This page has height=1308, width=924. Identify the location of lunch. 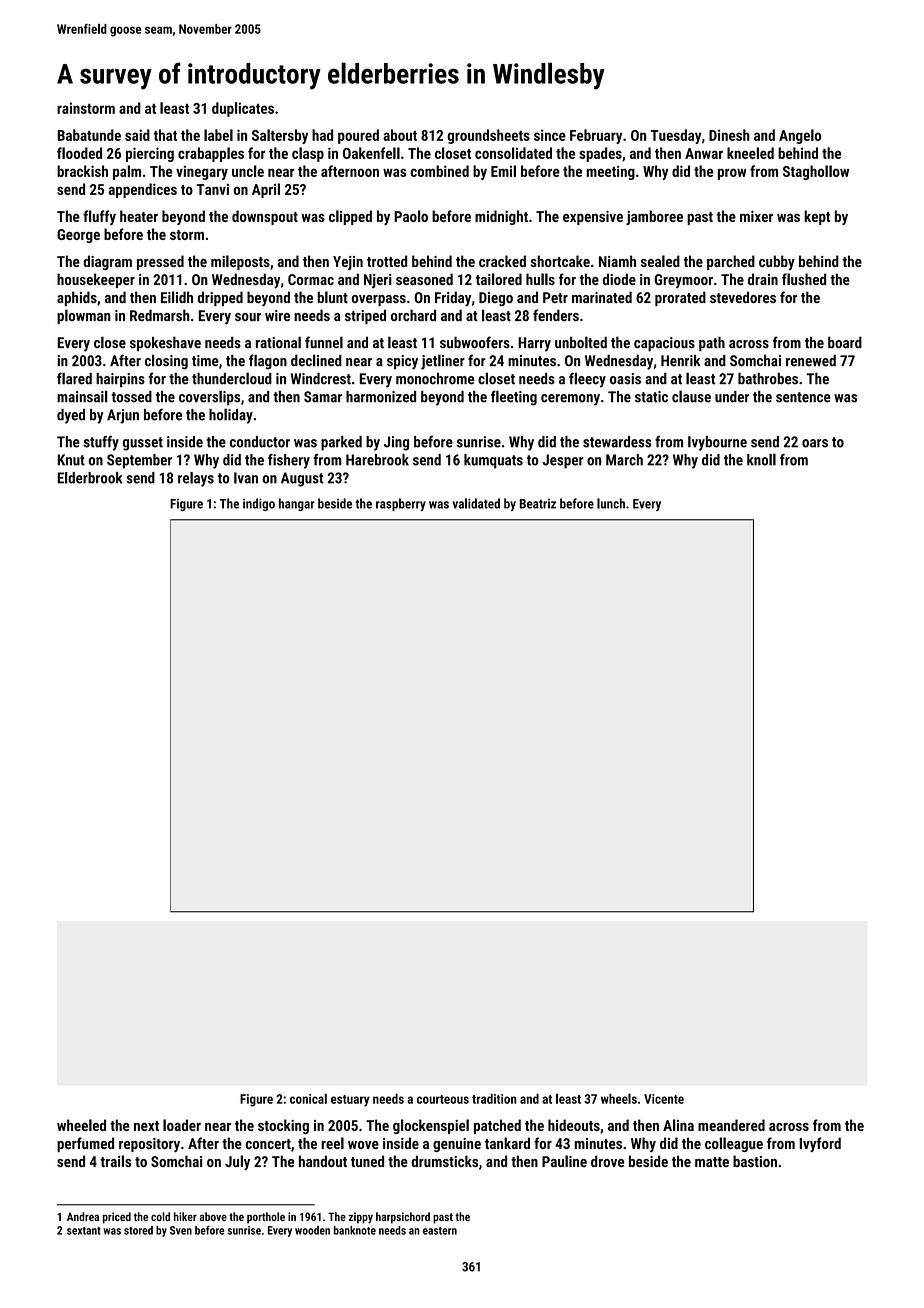
(611, 503).
